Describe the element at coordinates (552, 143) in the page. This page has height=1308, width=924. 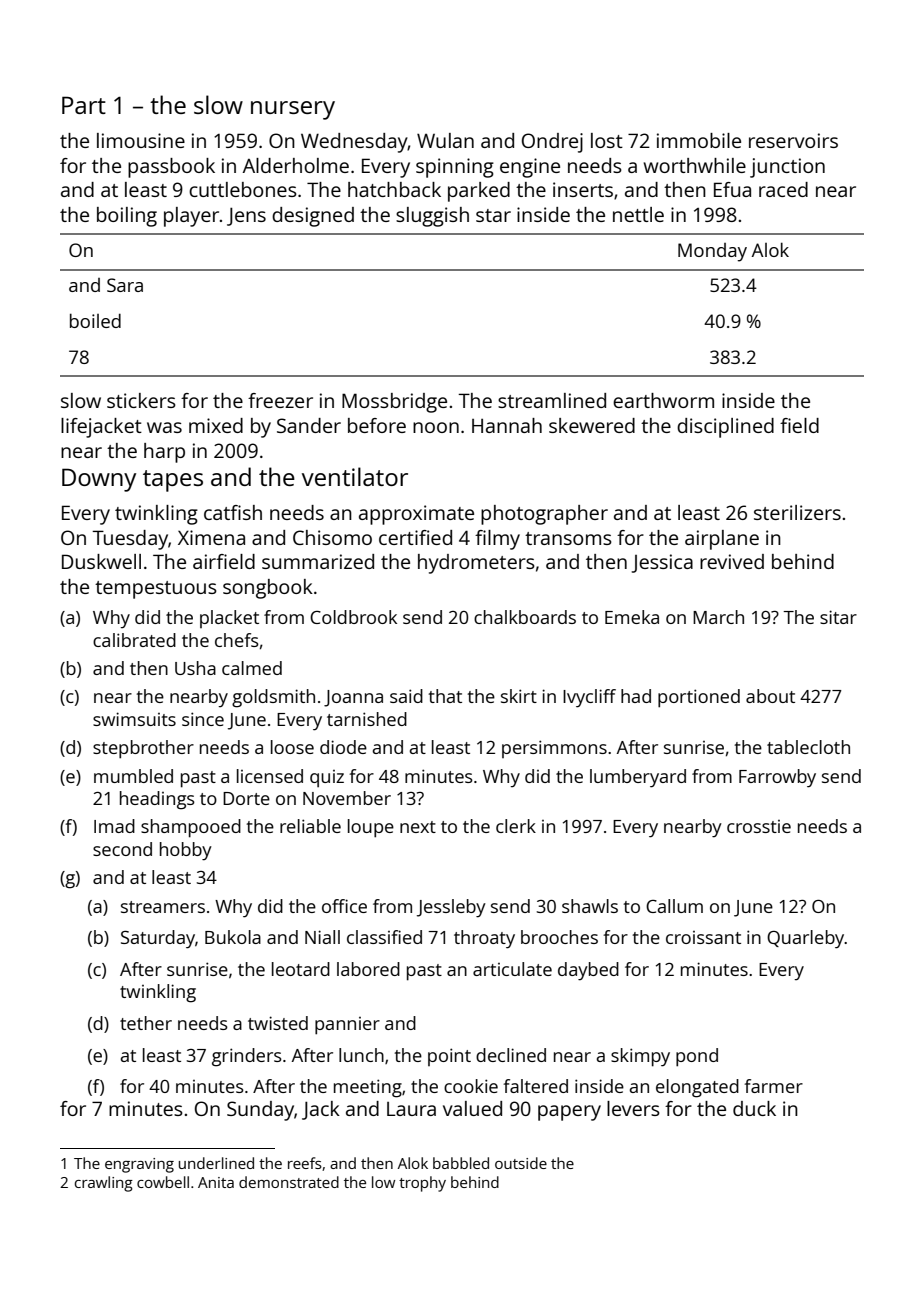
I see `Ondrej` at that location.
